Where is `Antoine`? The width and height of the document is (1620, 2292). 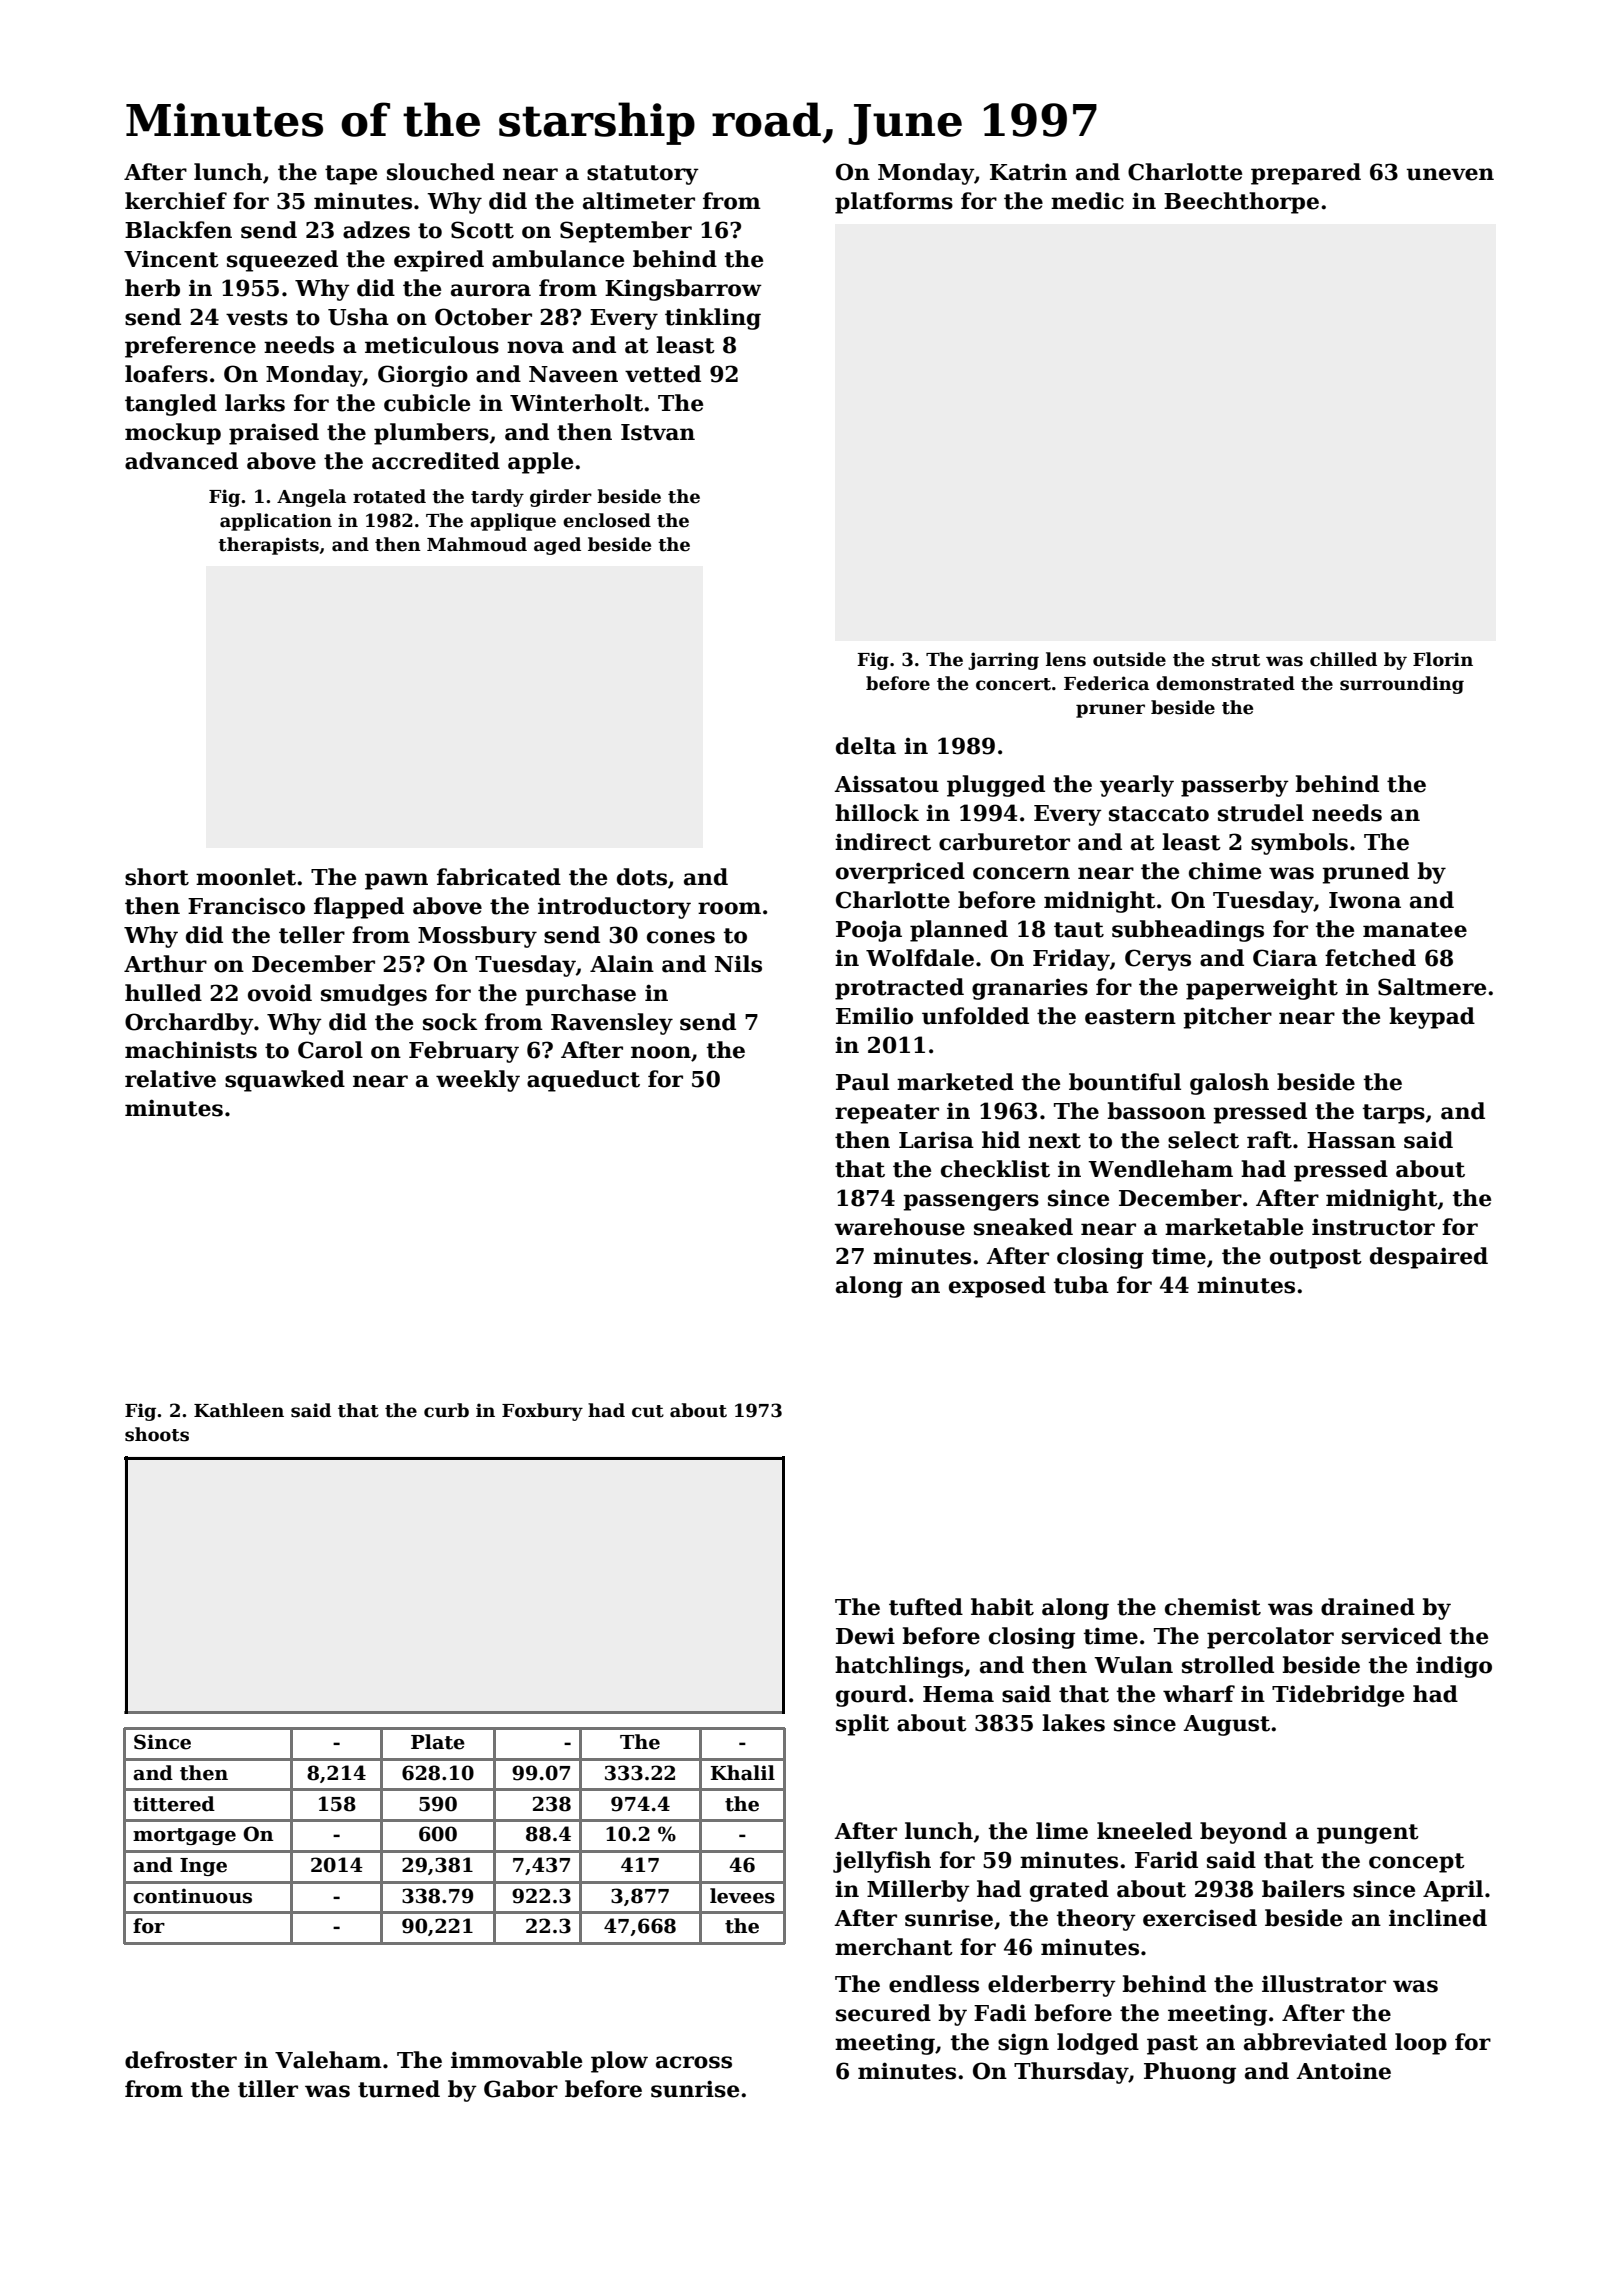
Antoine is located at coordinates (1343, 2071).
